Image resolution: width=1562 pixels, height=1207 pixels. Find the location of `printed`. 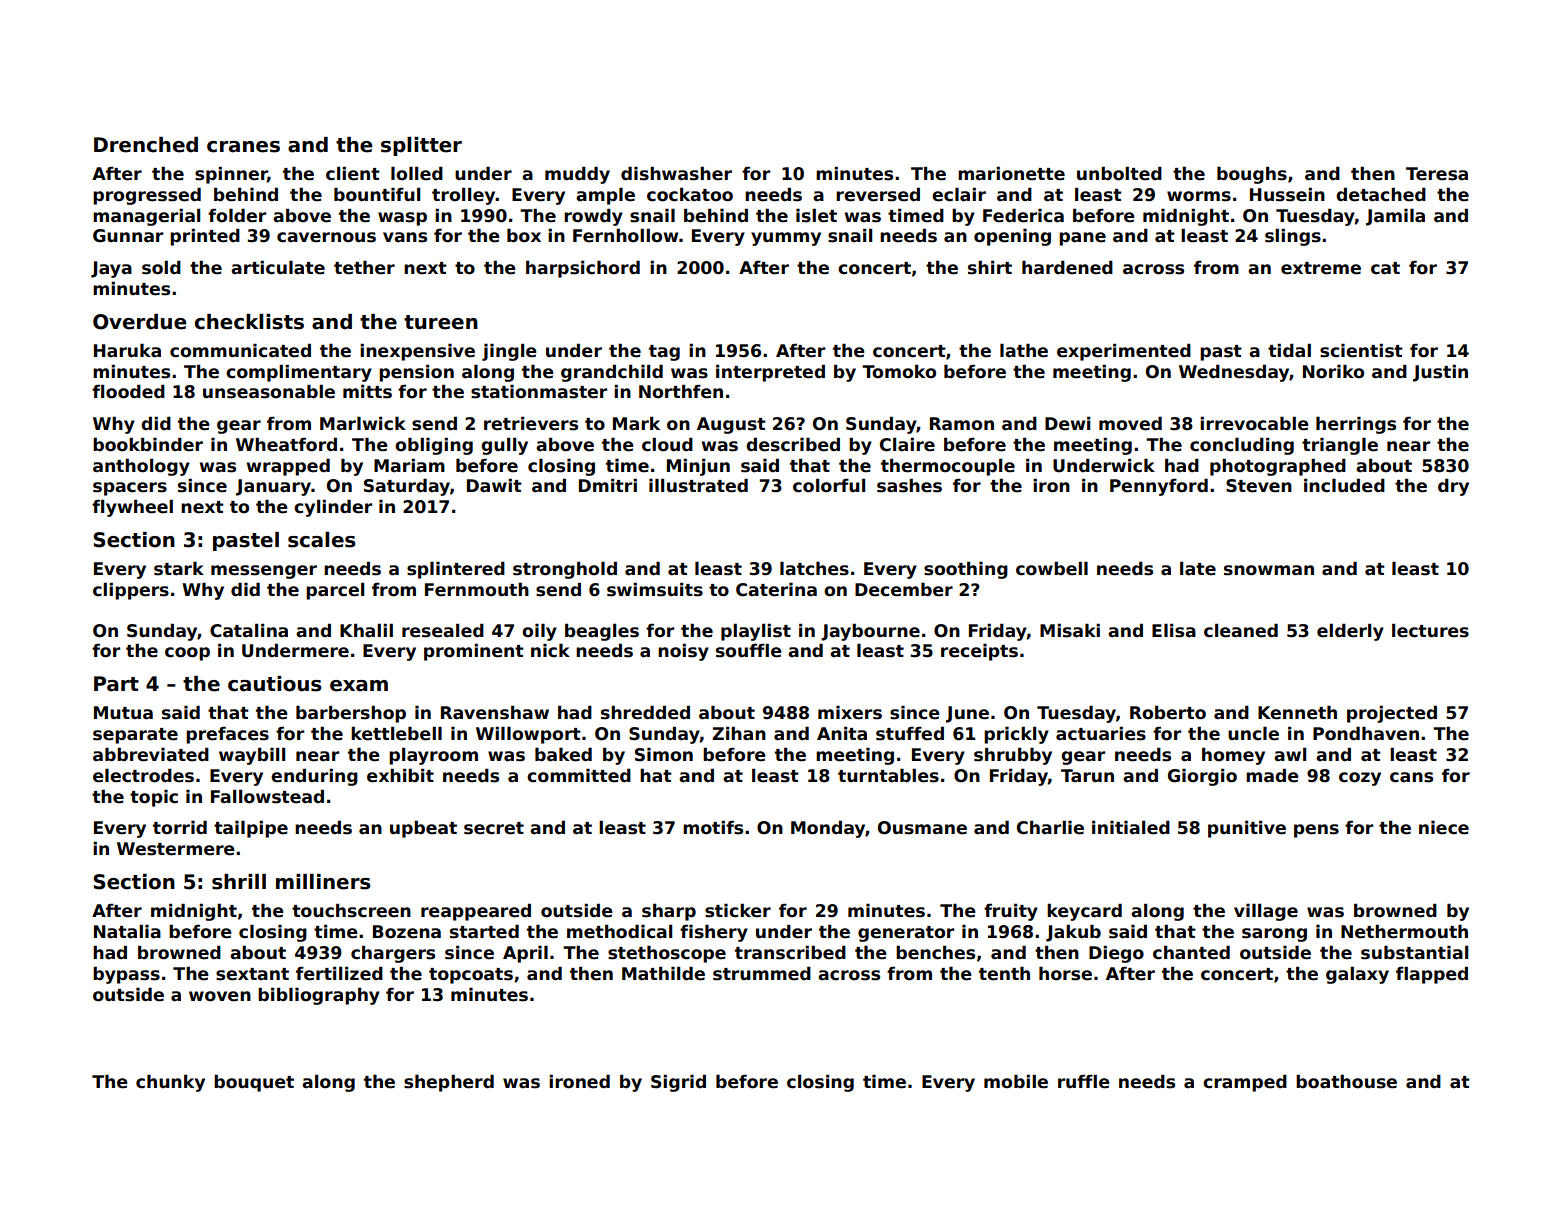

printed is located at coordinates (205, 237).
